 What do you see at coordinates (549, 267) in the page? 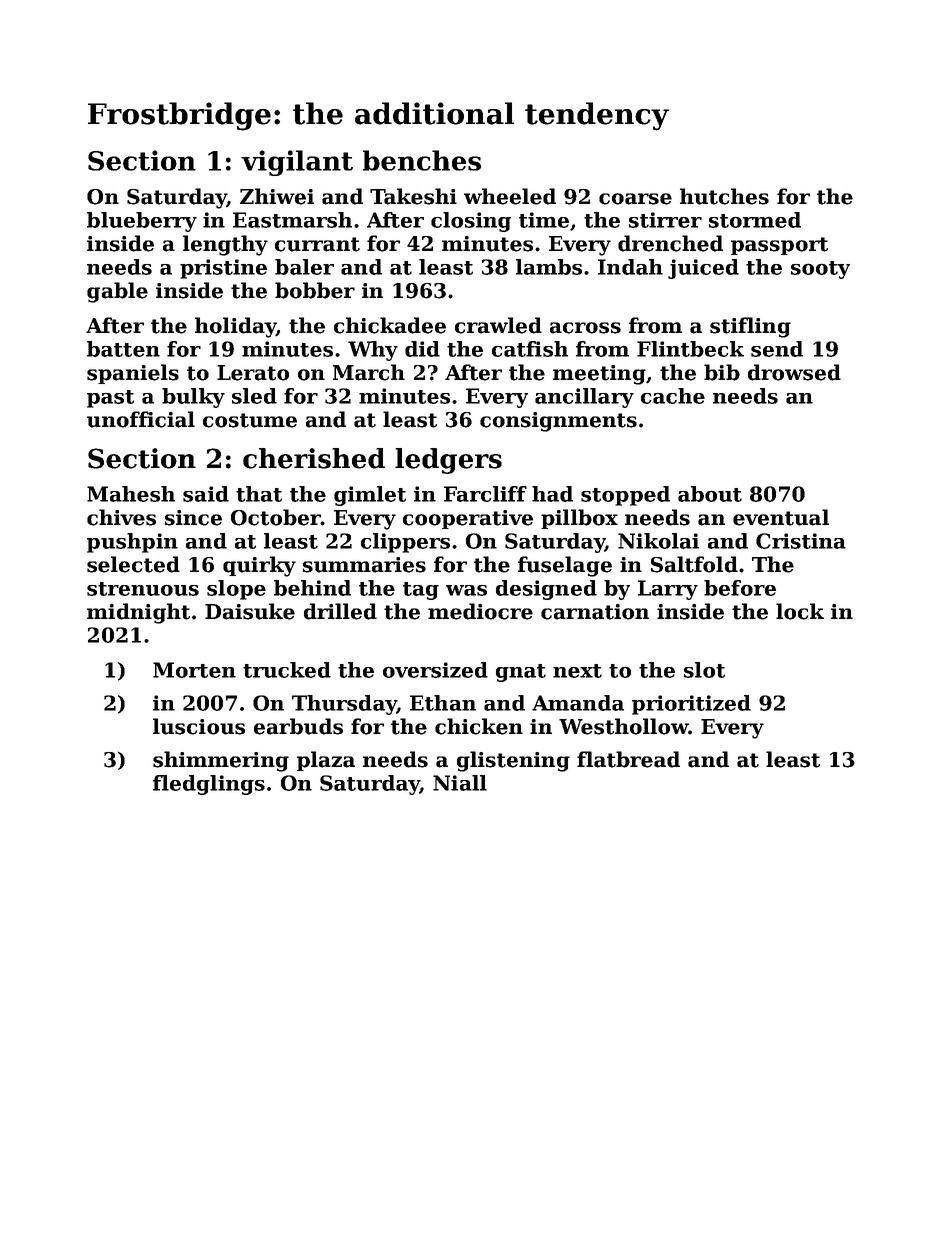
I see `lambs` at bounding box center [549, 267].
